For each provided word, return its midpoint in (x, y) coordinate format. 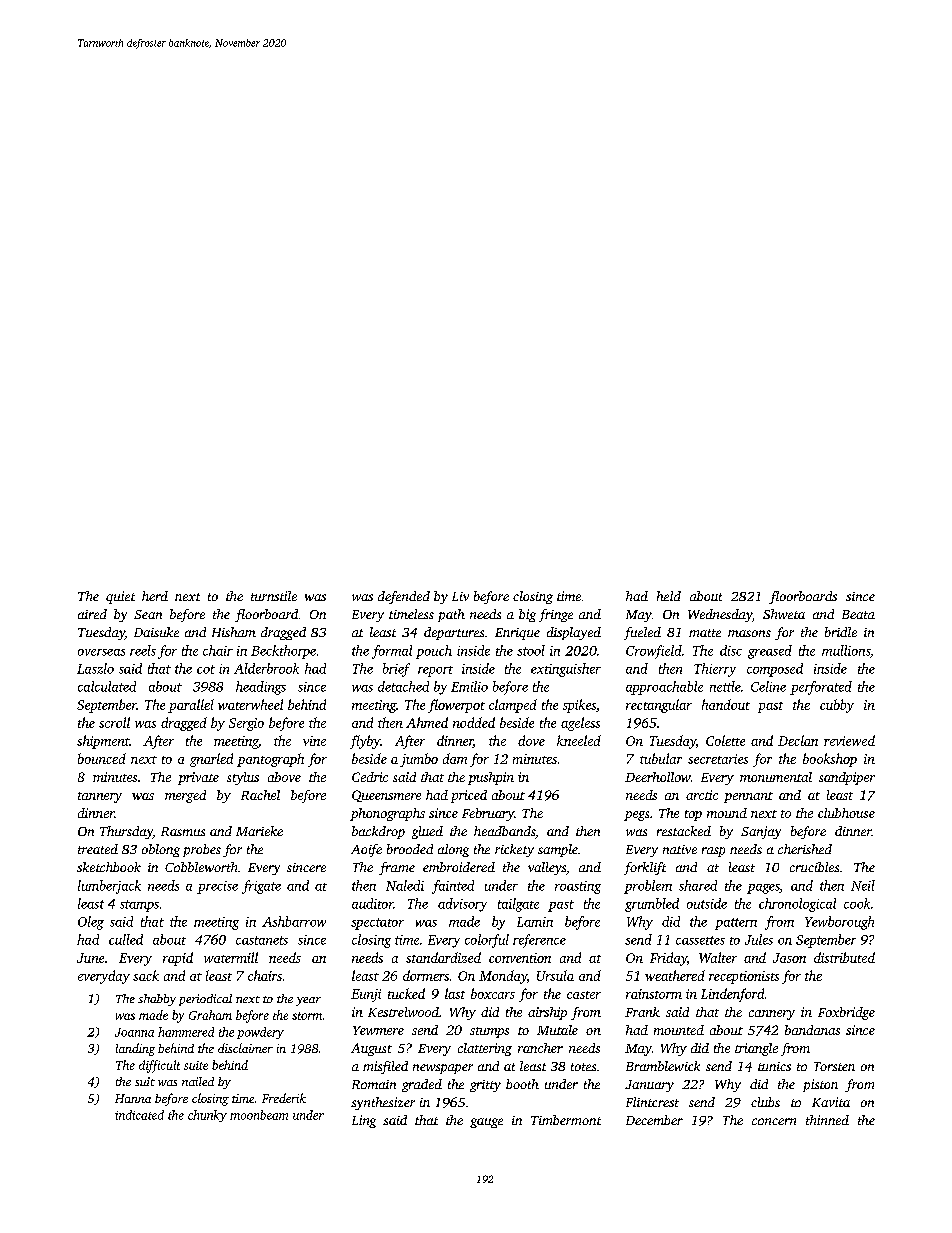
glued (427, 832)
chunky (207, 1116)
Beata (858, 614)
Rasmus (183, 831)
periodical (205, 1000)
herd (155, 596)
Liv (460, 596)
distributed (844, 957)
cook (857, 903)
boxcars (493, 993)
